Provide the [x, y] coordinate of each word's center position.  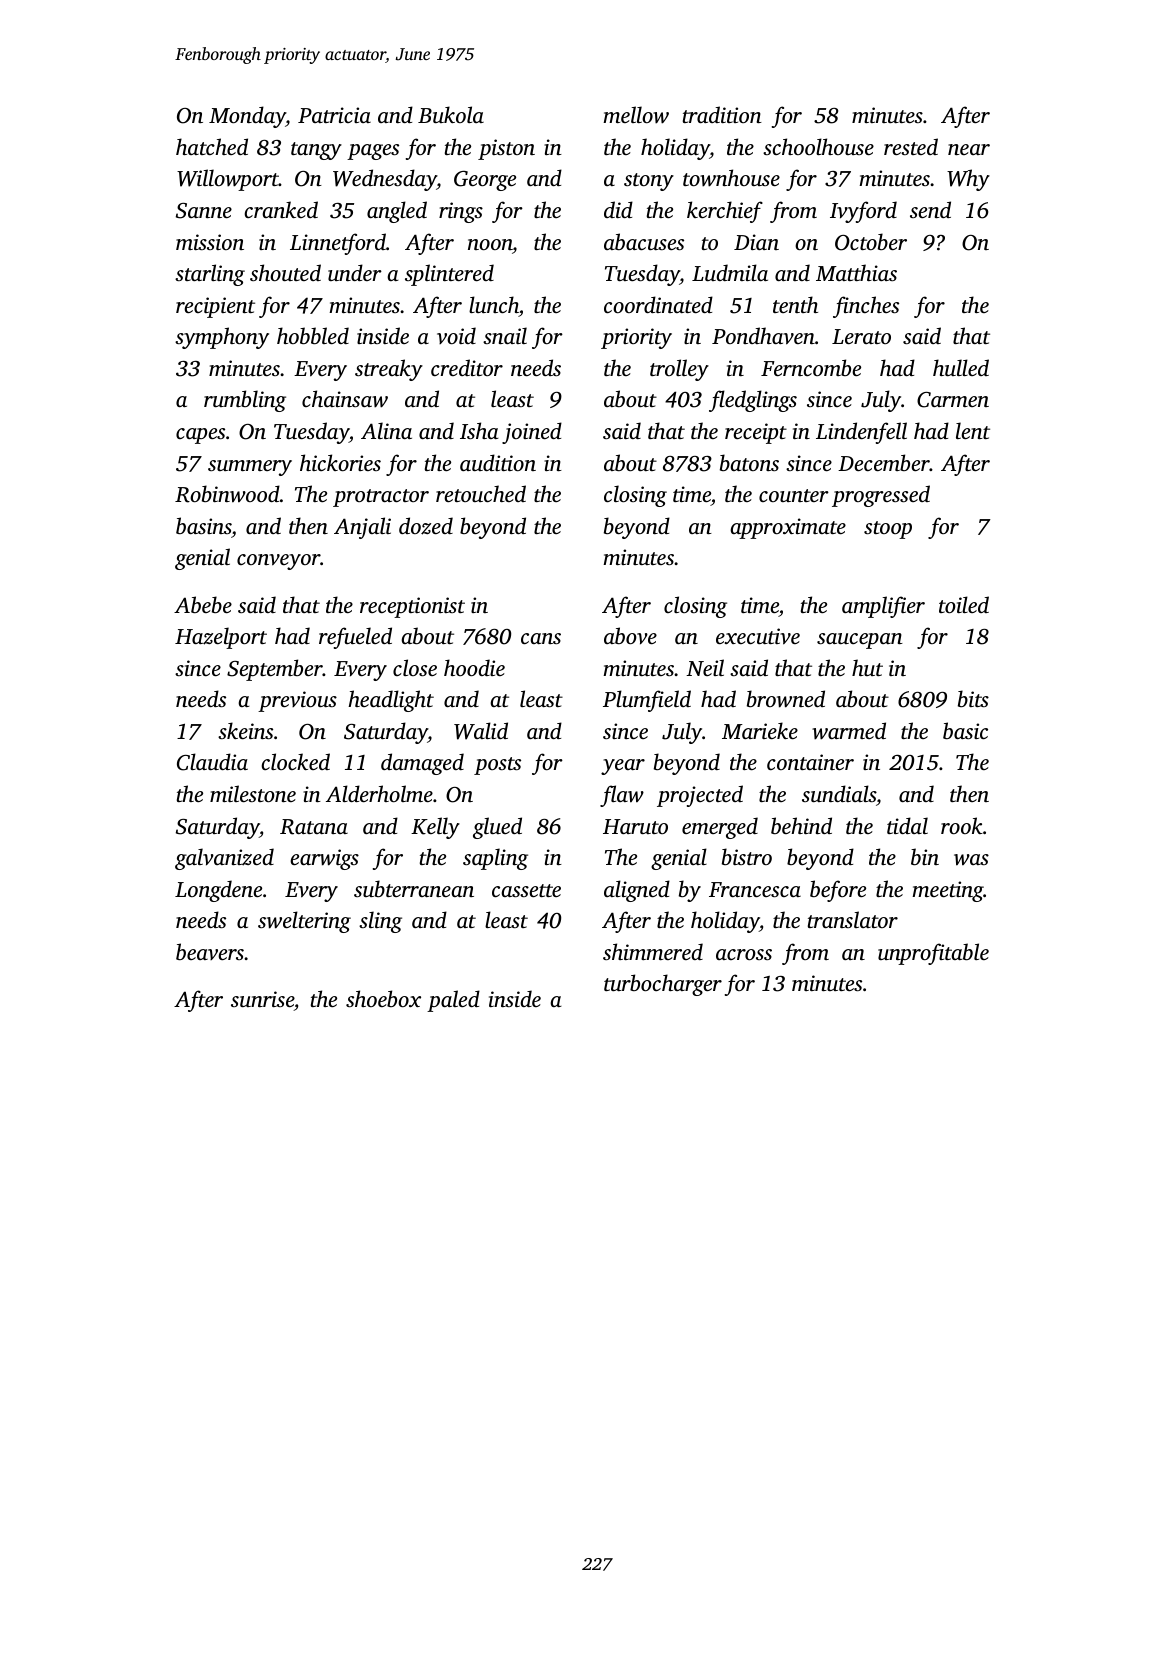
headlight [391, 701]
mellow [636, 115]
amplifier [883, 607]
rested [911, 146]
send [930, 209]
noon [490, 244]
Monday [247, 117]
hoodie [474, 667]
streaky [389, 370]
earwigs [324, 859]
